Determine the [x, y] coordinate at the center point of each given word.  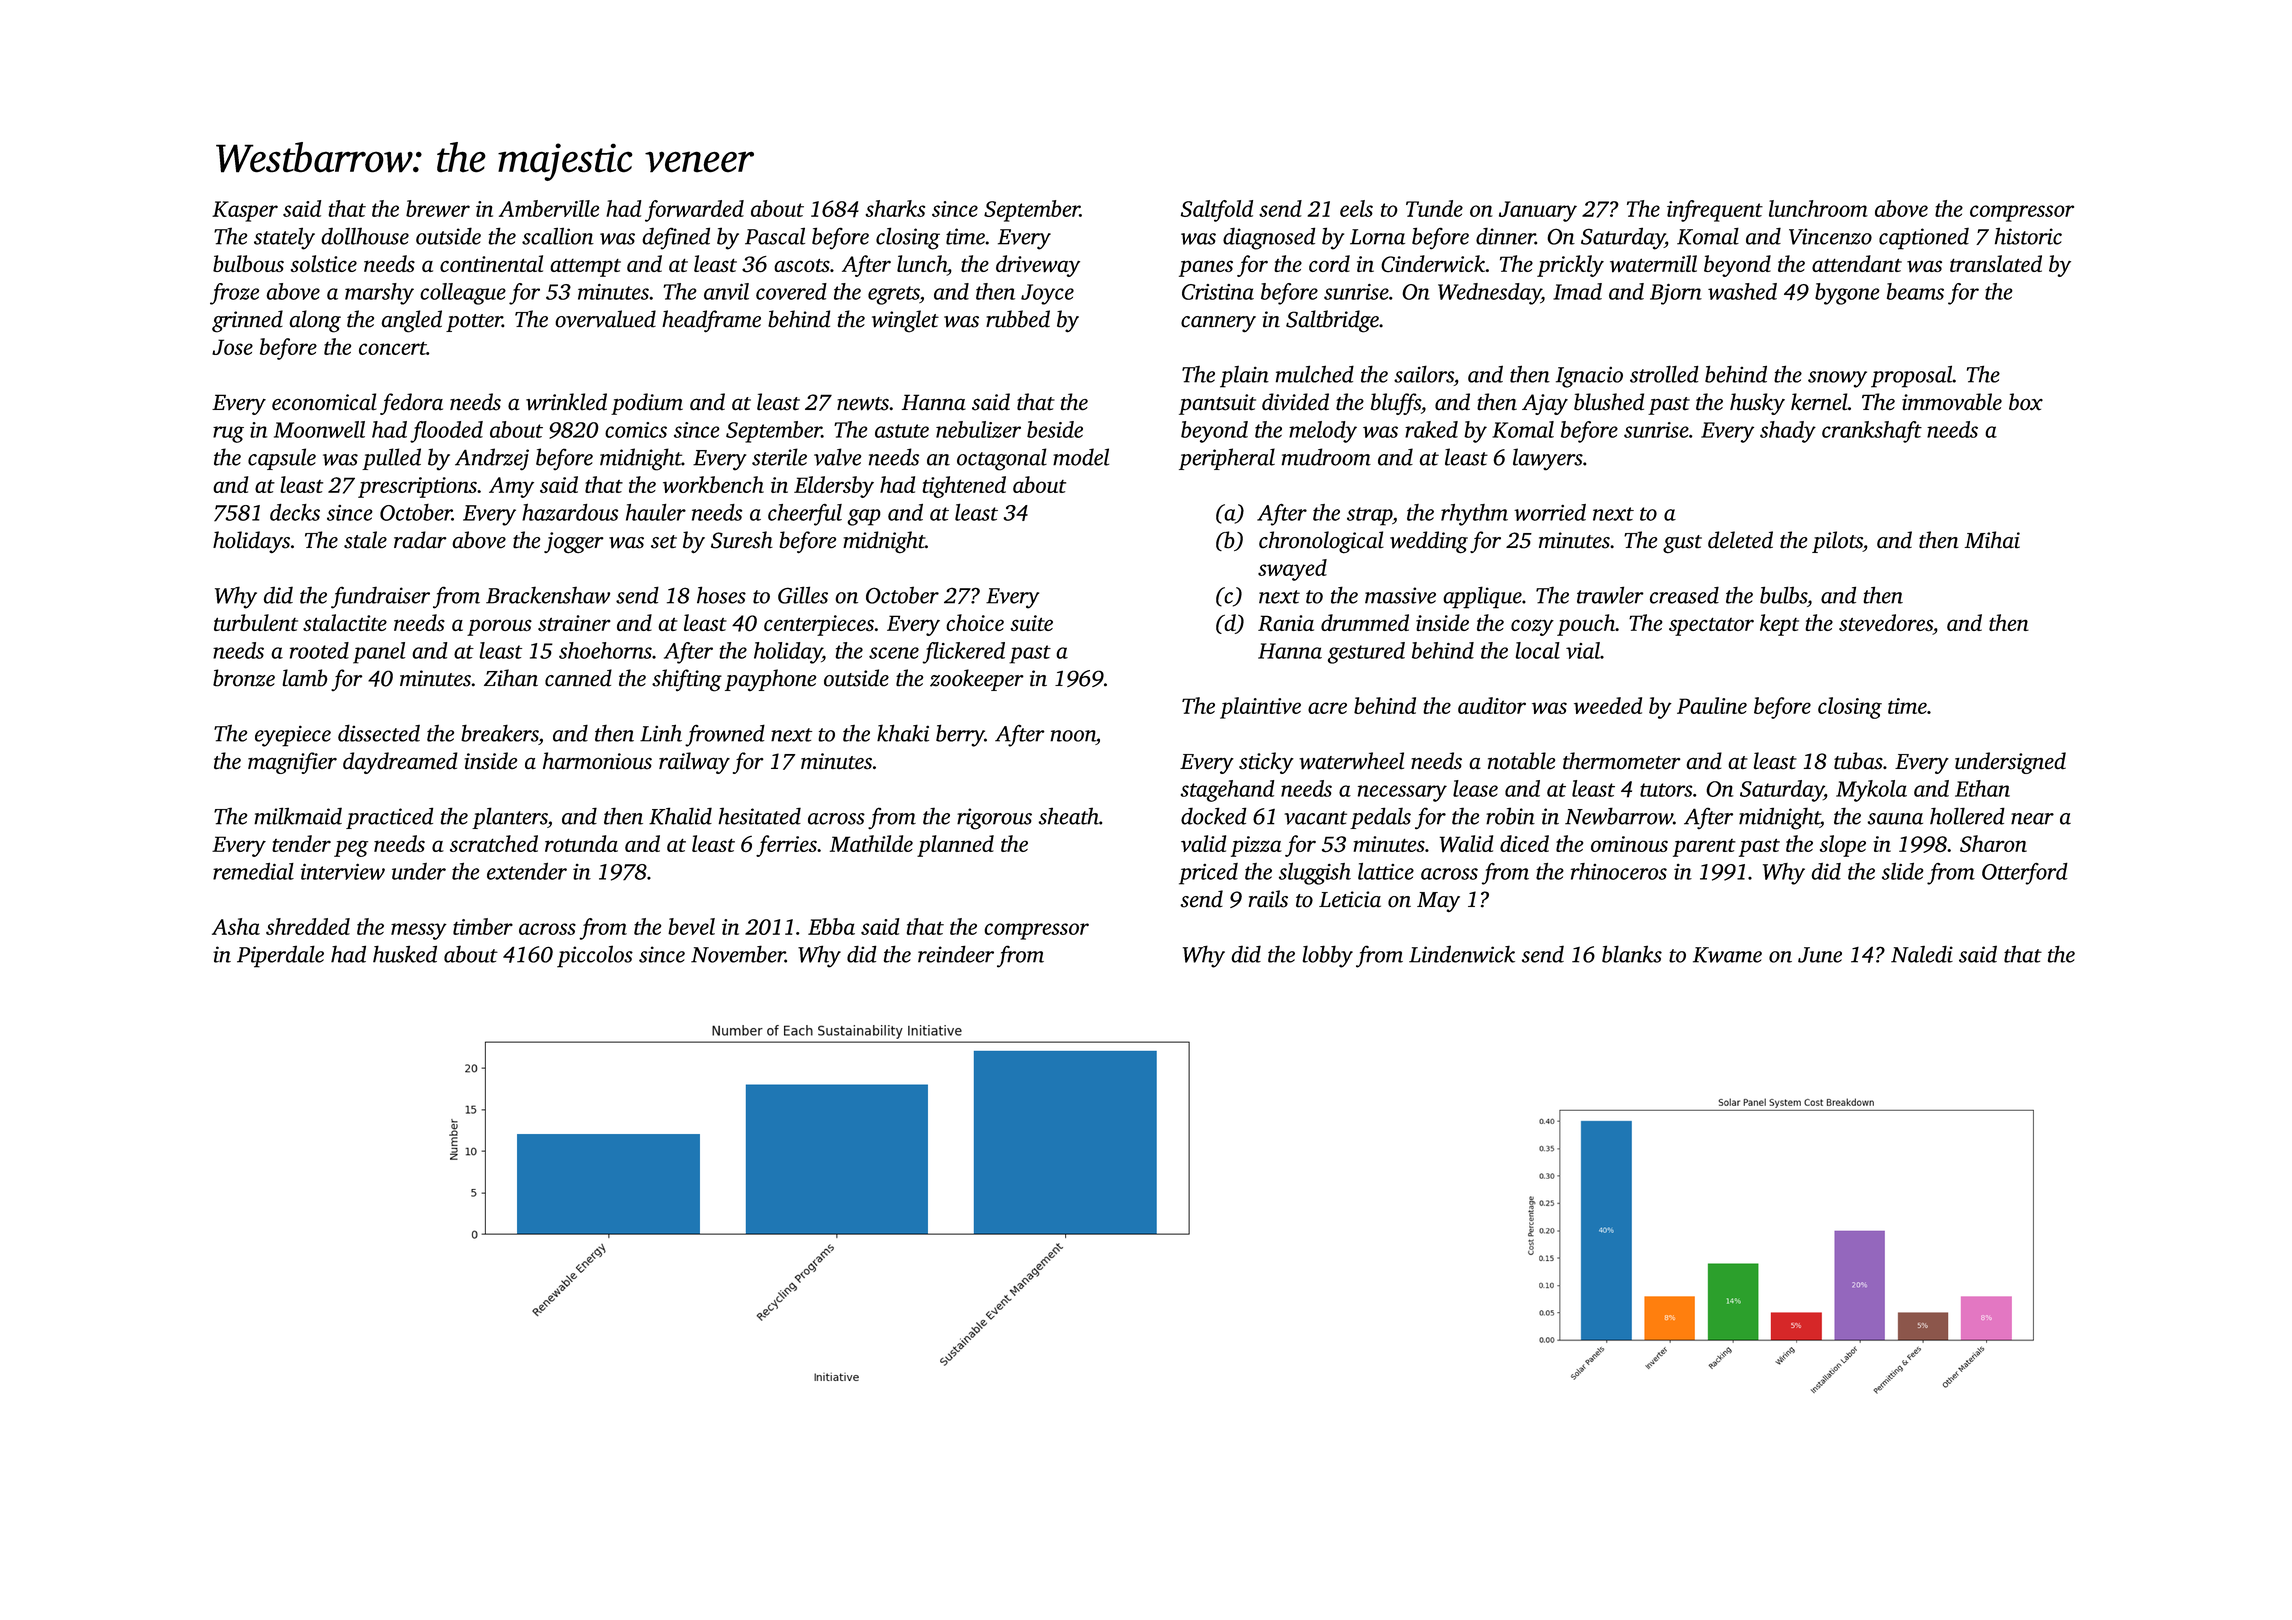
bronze [244, 678]
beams [1915, 291]
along [315, 321]
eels [1356, 208]
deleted [1740, 540]
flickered [963, 653]
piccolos [595, 956]
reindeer [956, 954]
